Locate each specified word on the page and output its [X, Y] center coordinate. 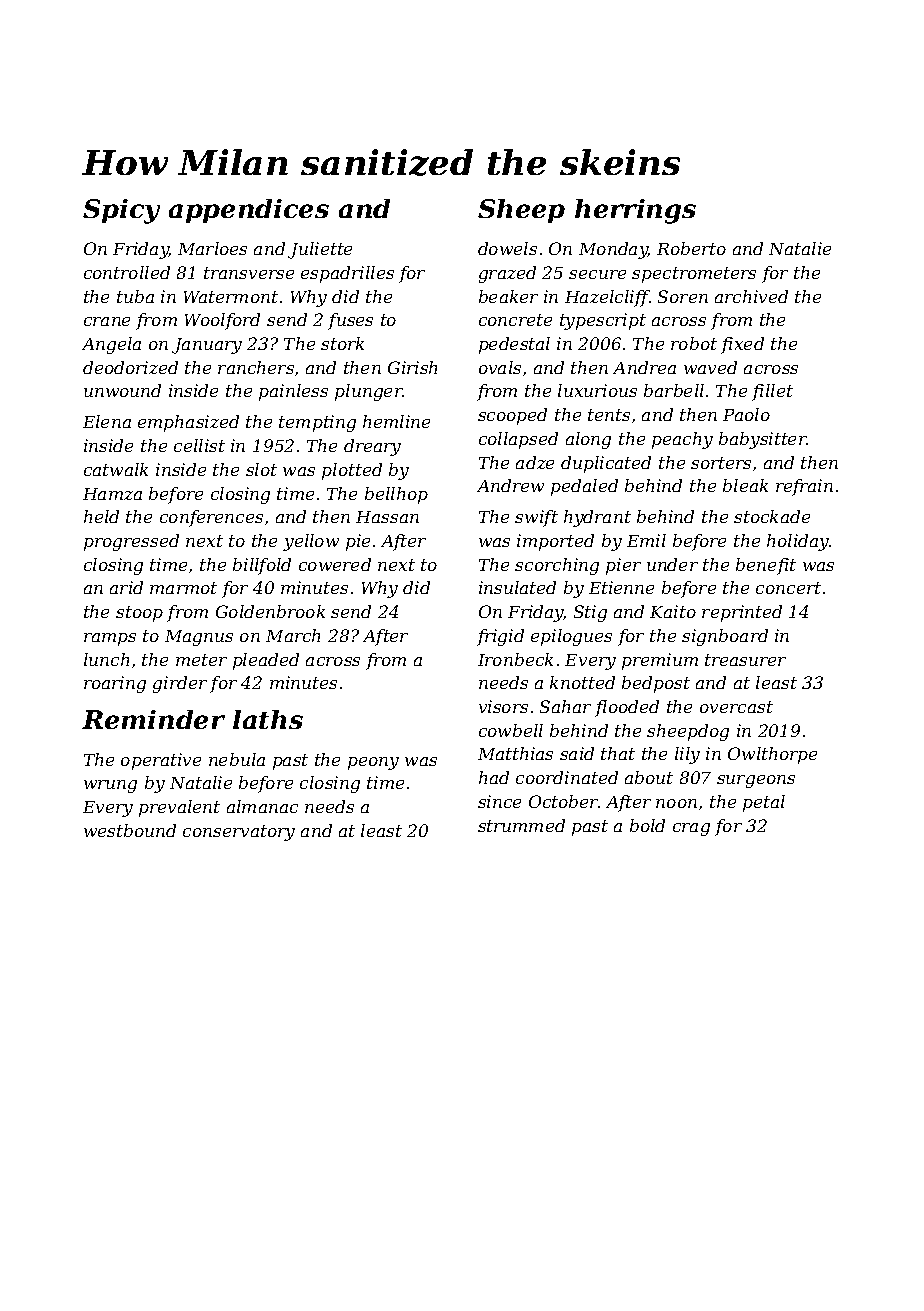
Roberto [691, 248]
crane [107, 321]
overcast [736, 707]
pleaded [266, 661]
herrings [635, 211]
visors [503, 706]
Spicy [121, 211]
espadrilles [347, 274]
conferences [211, 518]
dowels [507, 248]
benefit [766, 566]
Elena [107, 421]
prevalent [179, 808]
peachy [682, 440]
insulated [517, 587]
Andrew [510, 485]
